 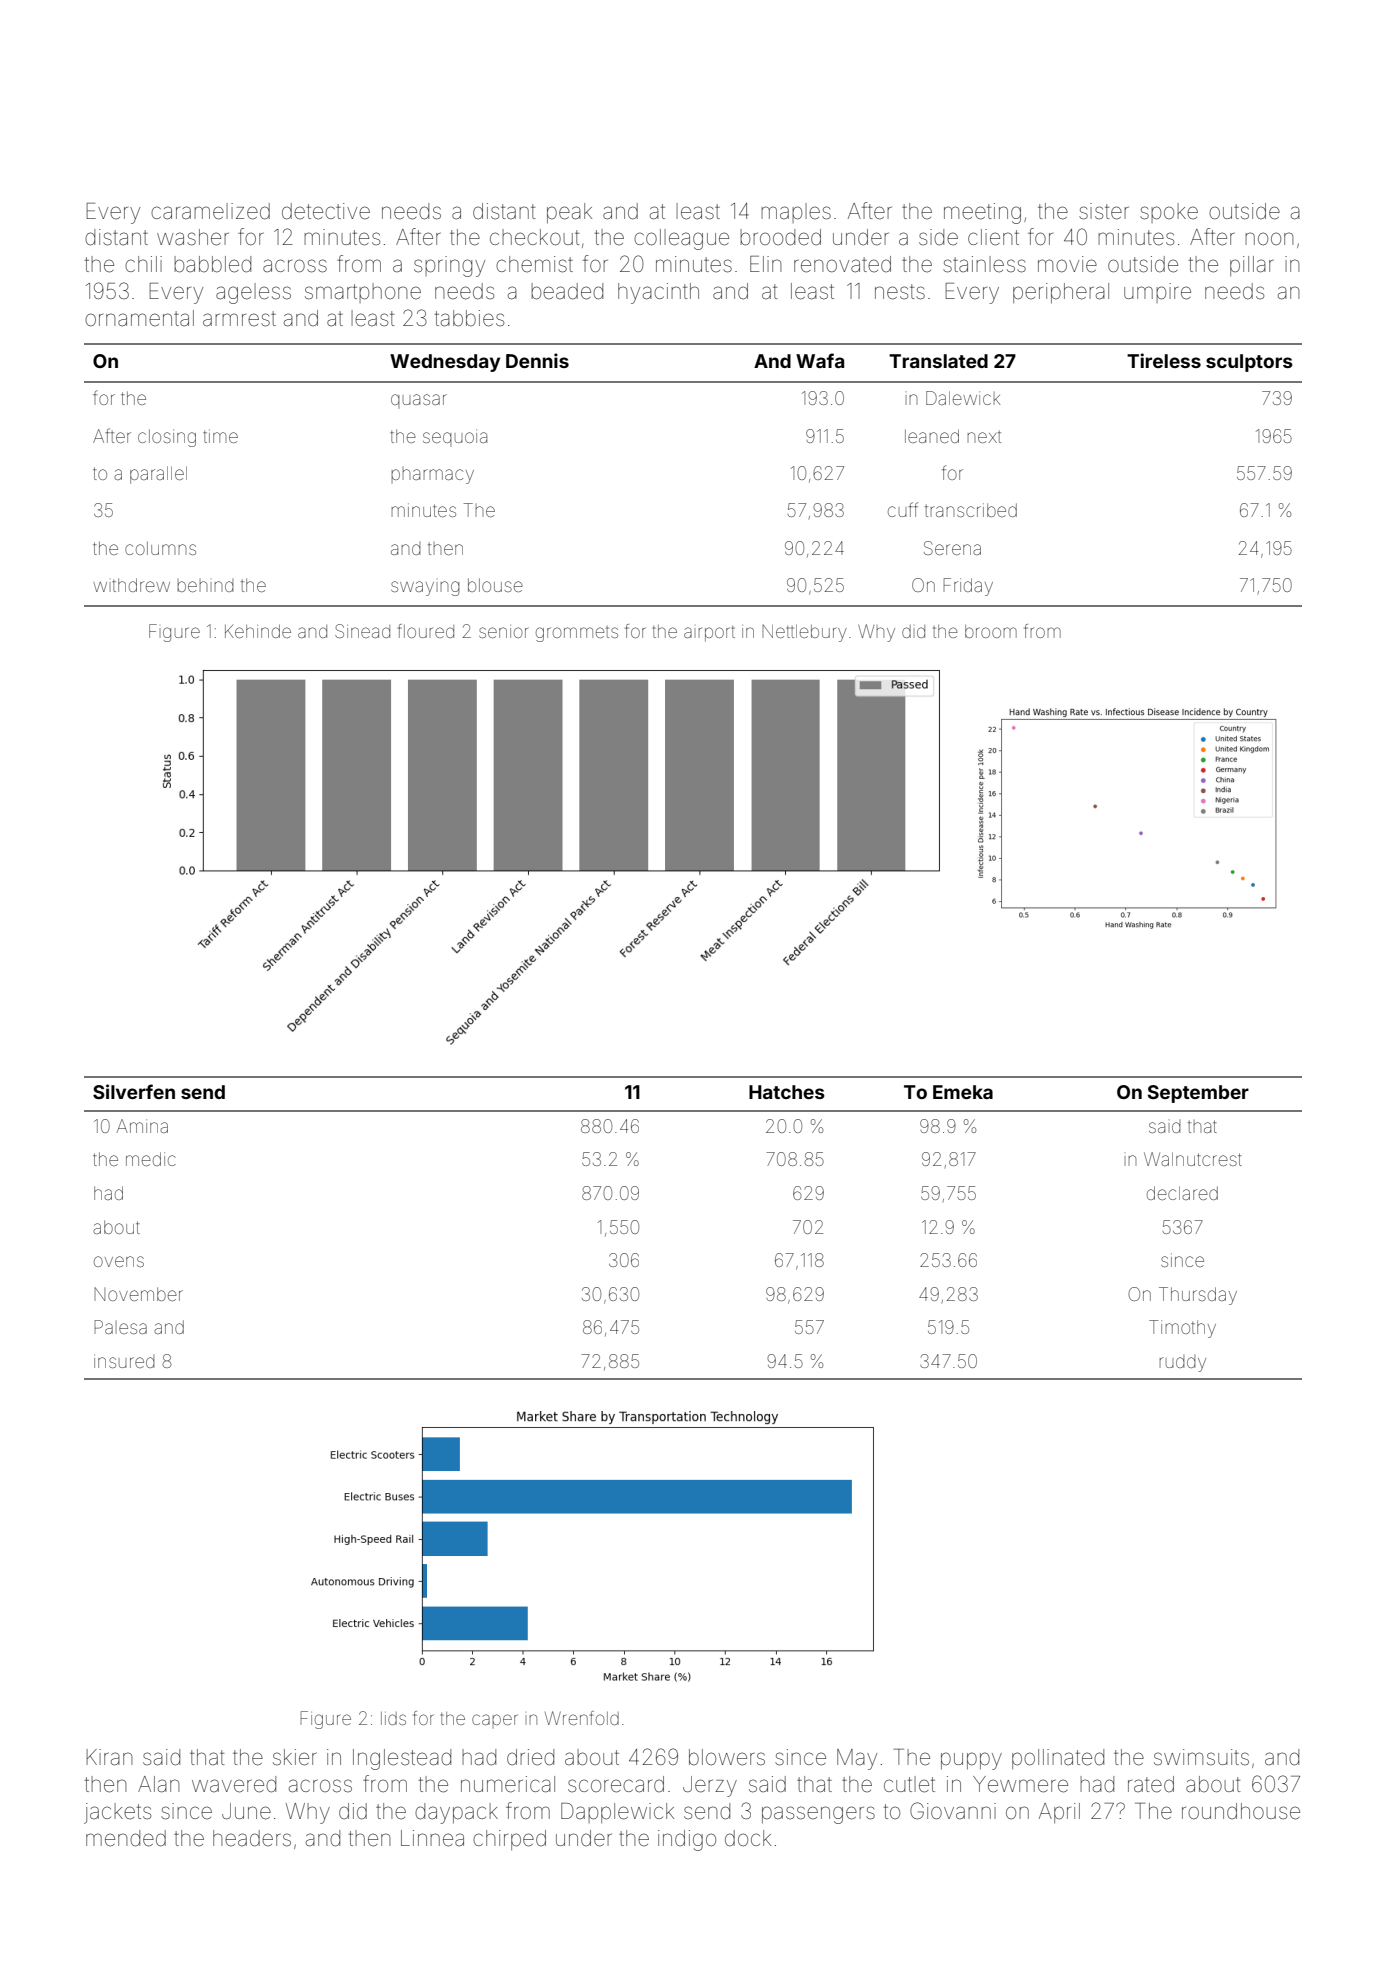 I want to click on puppy, so click(x=971, y=1761).
